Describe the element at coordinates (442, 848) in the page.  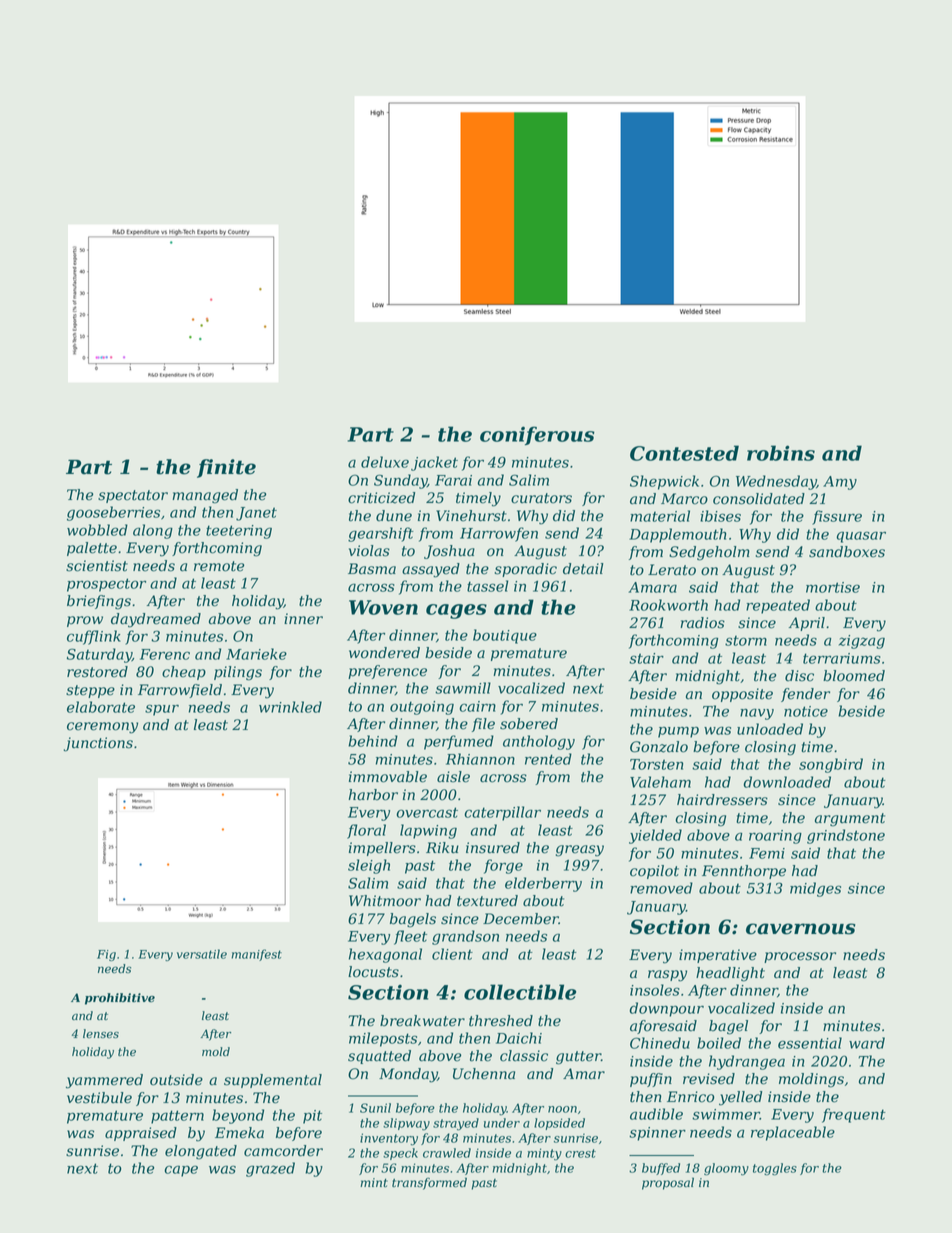
I see `Riku` at that location.
